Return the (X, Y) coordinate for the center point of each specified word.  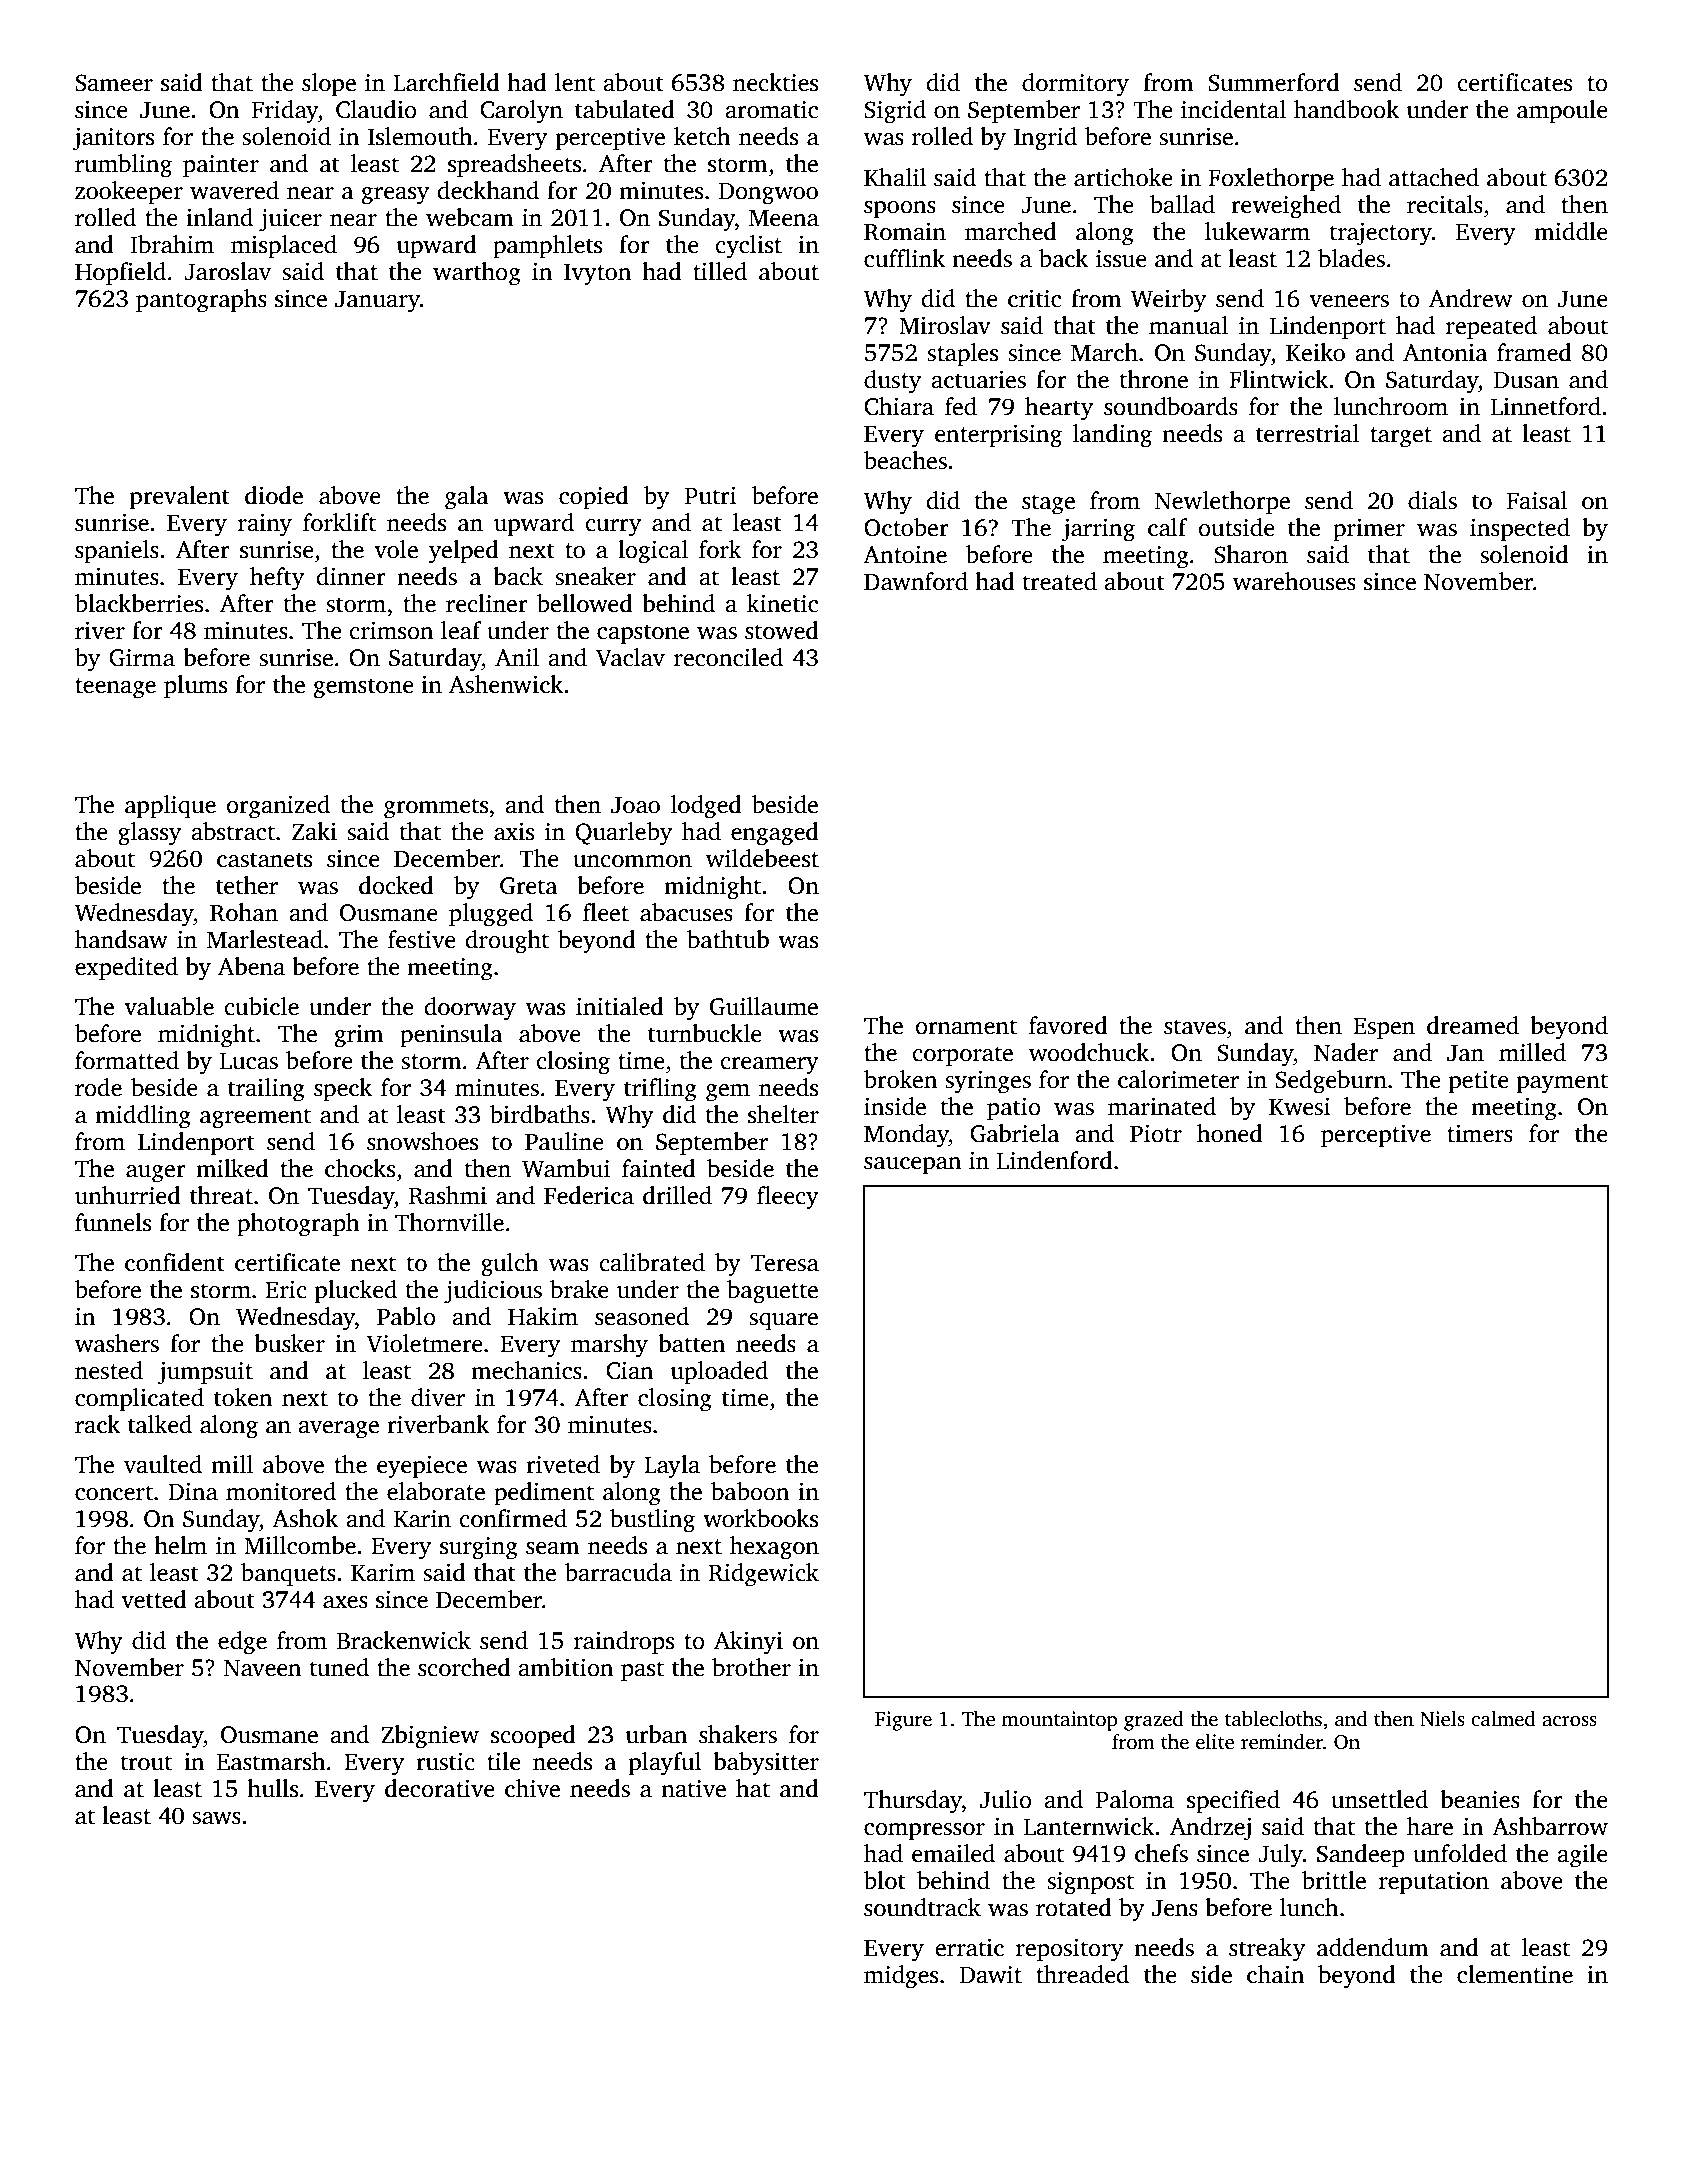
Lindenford (1055, 1160)
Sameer (114, 83)
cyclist (748, 247)
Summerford (1274, 82)
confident (175, 1262)
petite (1479, 1082)
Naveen (263, 1668)
